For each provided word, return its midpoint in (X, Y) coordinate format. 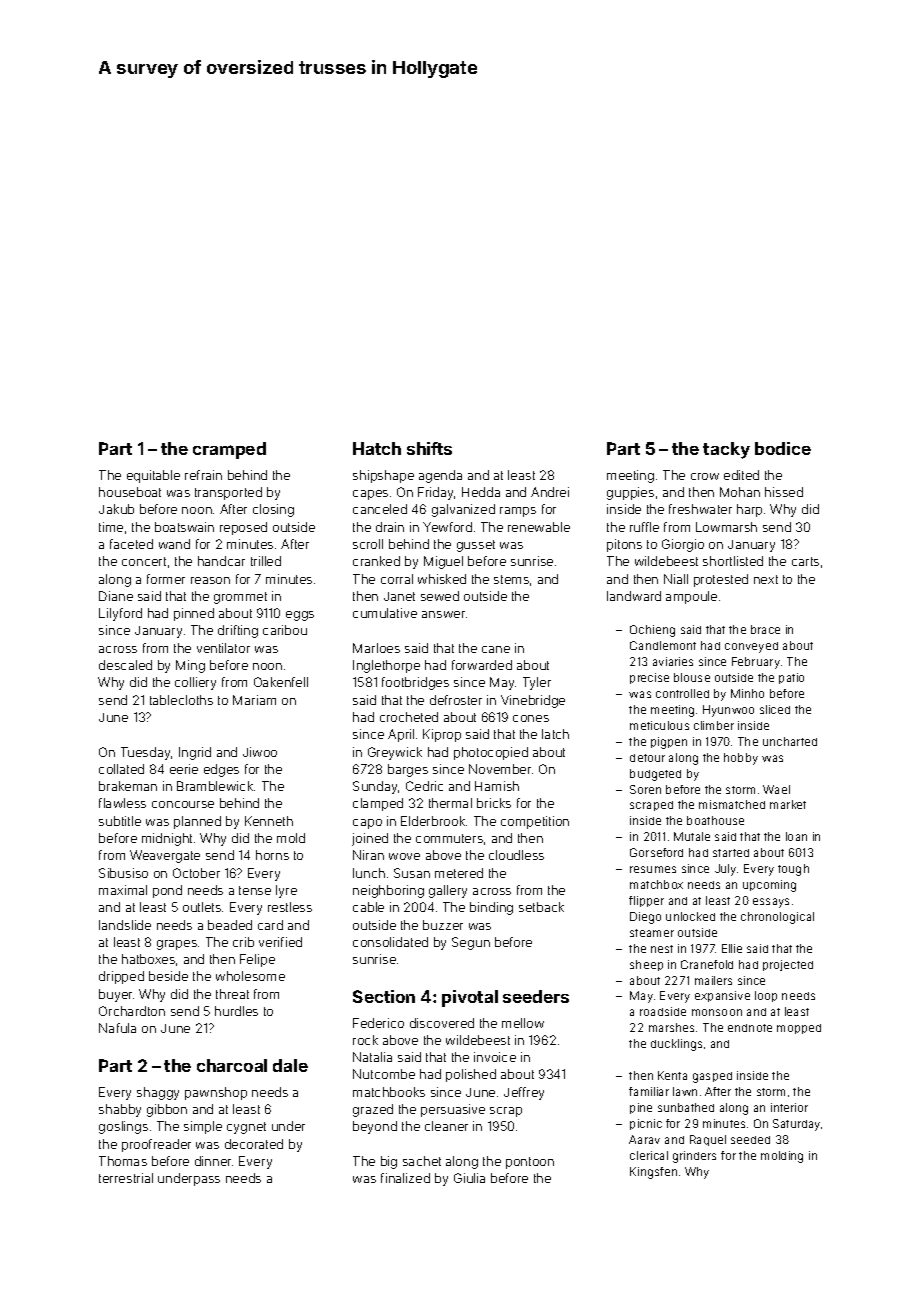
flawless (122, 803)
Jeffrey (524, 1093)
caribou (285, 630)
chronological (777, 918)
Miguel (443, 562)
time (111, 527)
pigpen (669, 743)
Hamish (497, 786)
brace (765, 629)
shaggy (158, 1093)
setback (541, 907)
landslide (125, 925)
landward (634, 596)
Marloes (376, 648)
